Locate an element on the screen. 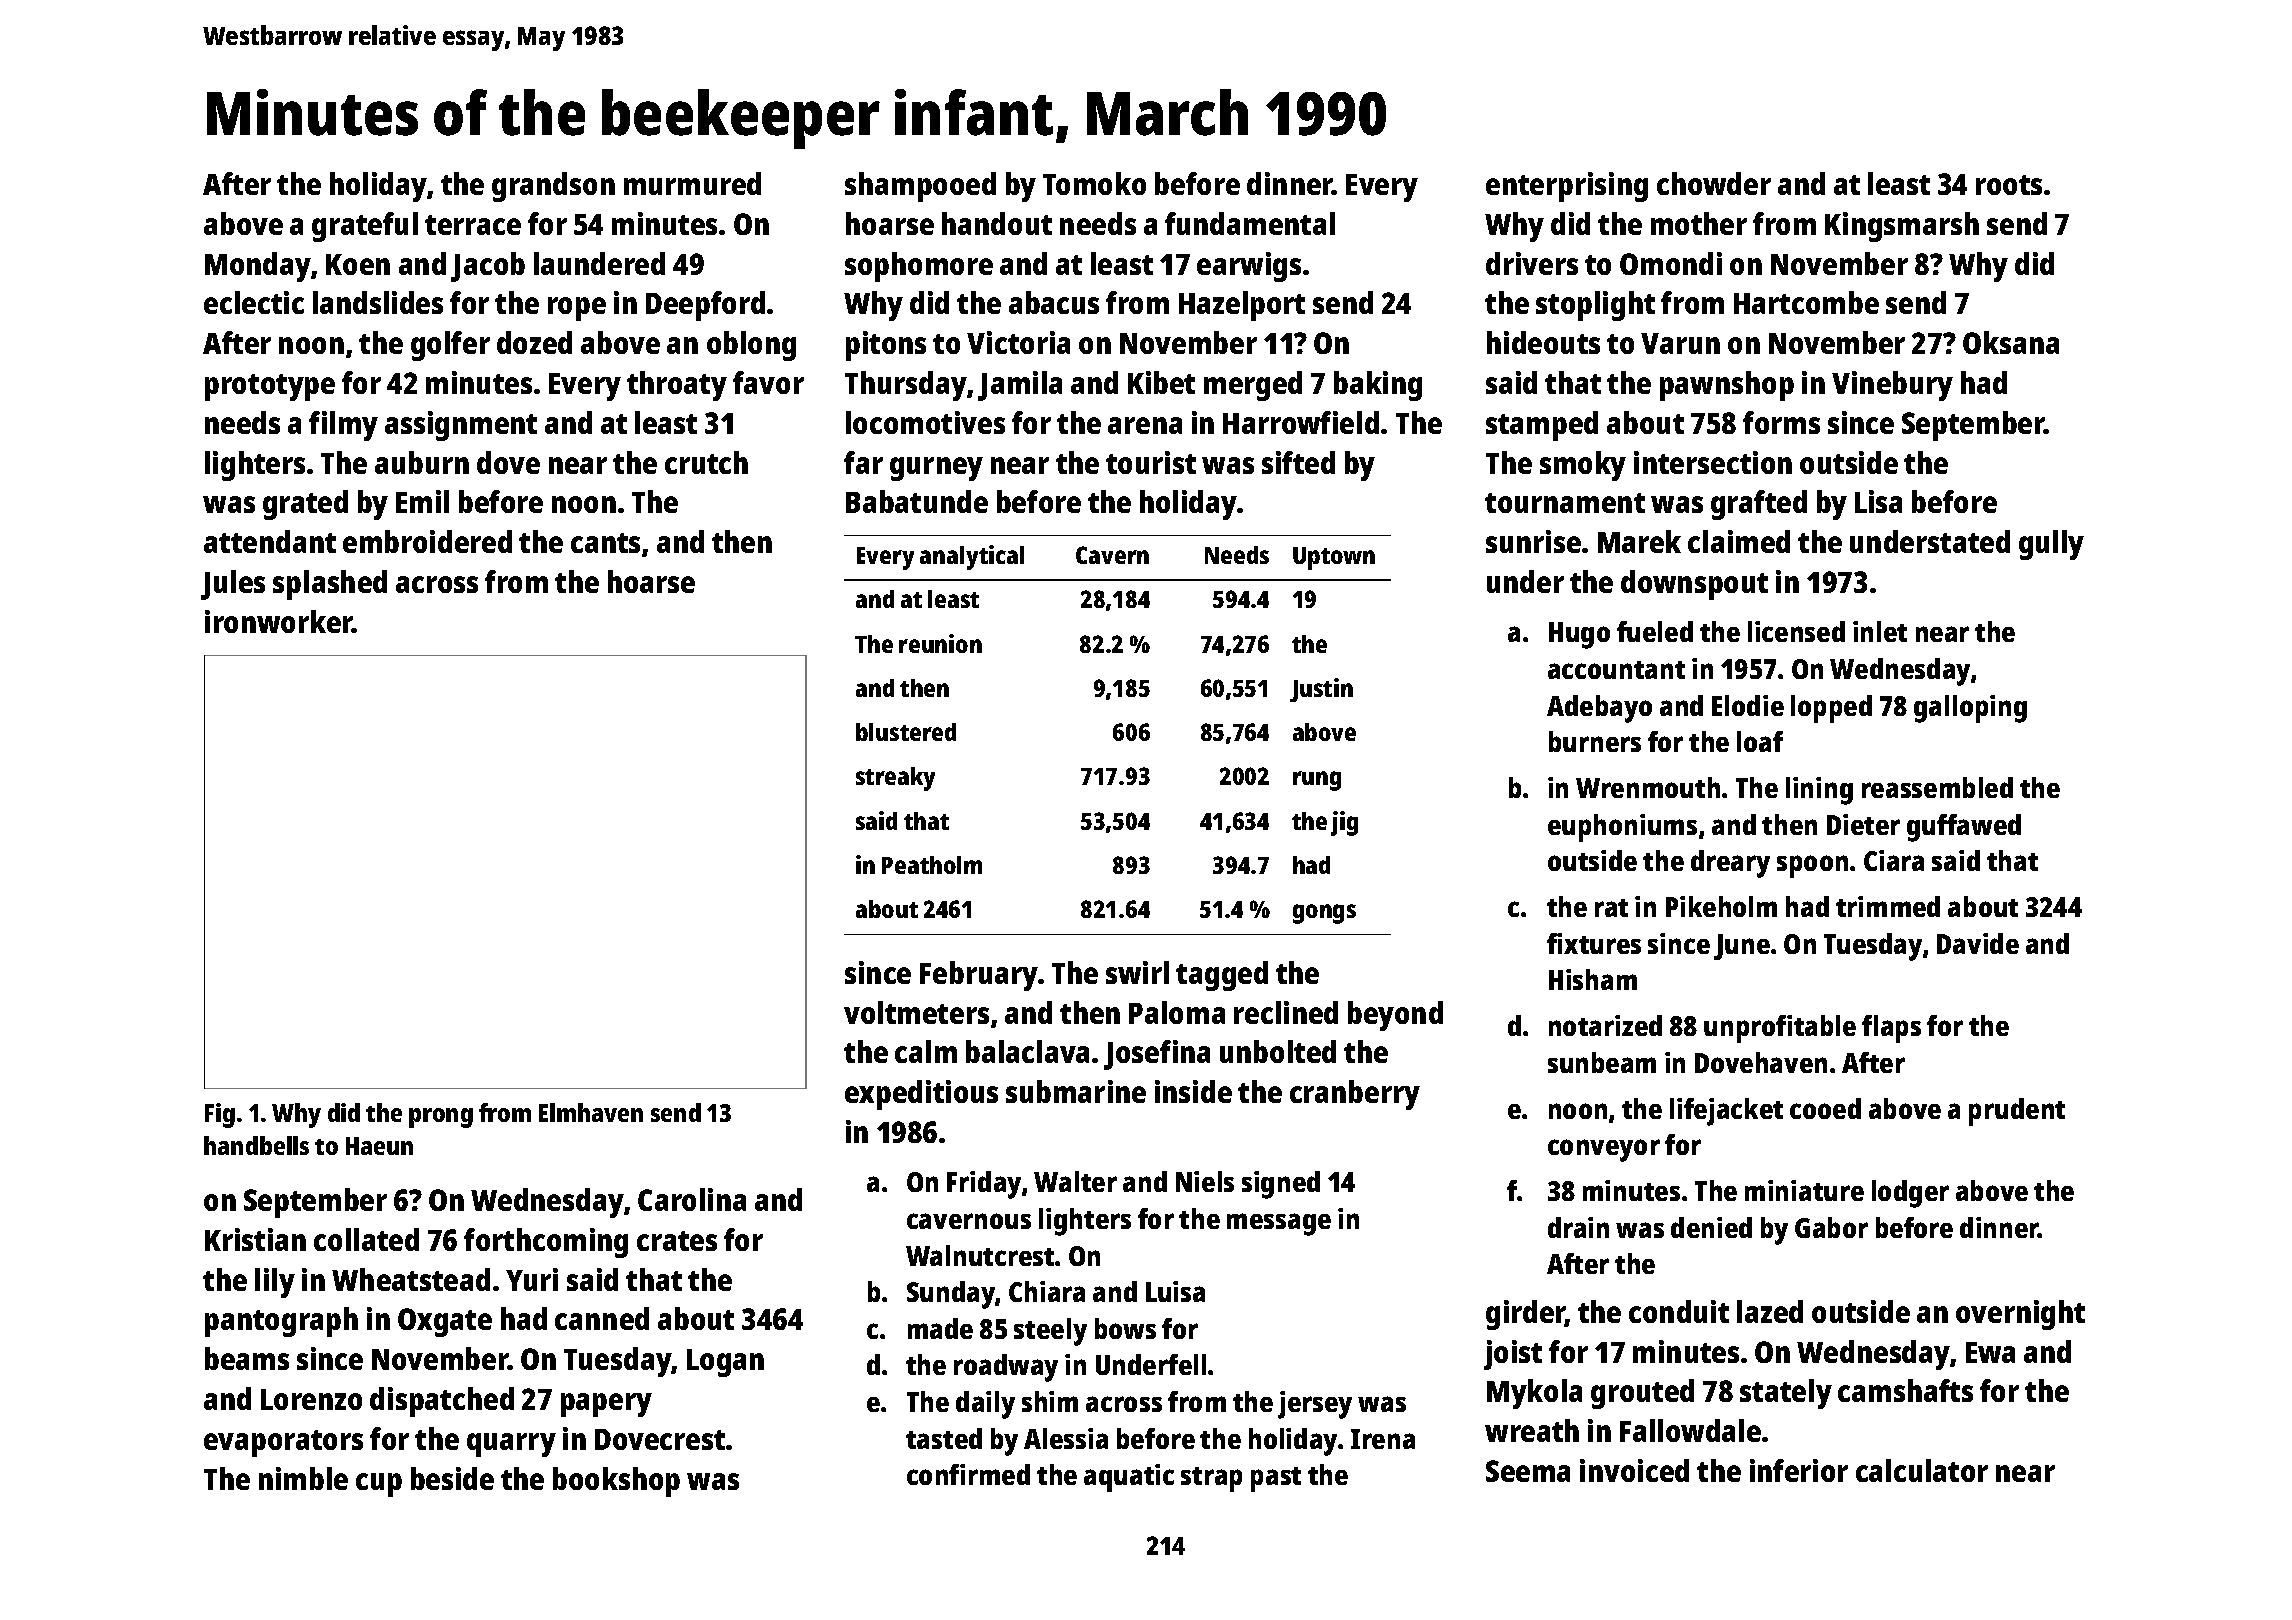 Image resolution: width=2292 pixels, height=1620 pixels. calculator is located at coordinates (1922, 1470).
